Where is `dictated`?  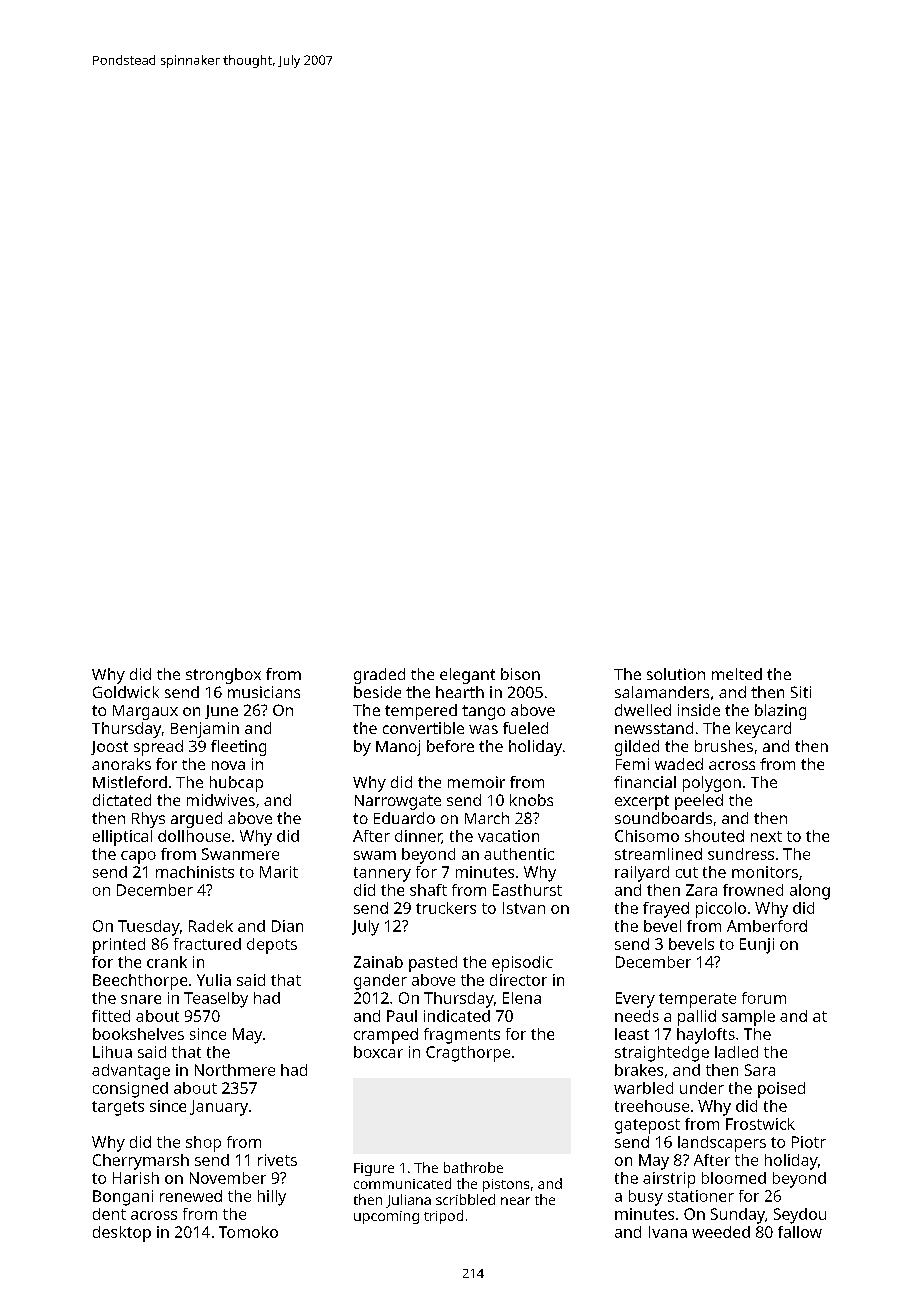
dictated is located at coordinates (122, 800).
